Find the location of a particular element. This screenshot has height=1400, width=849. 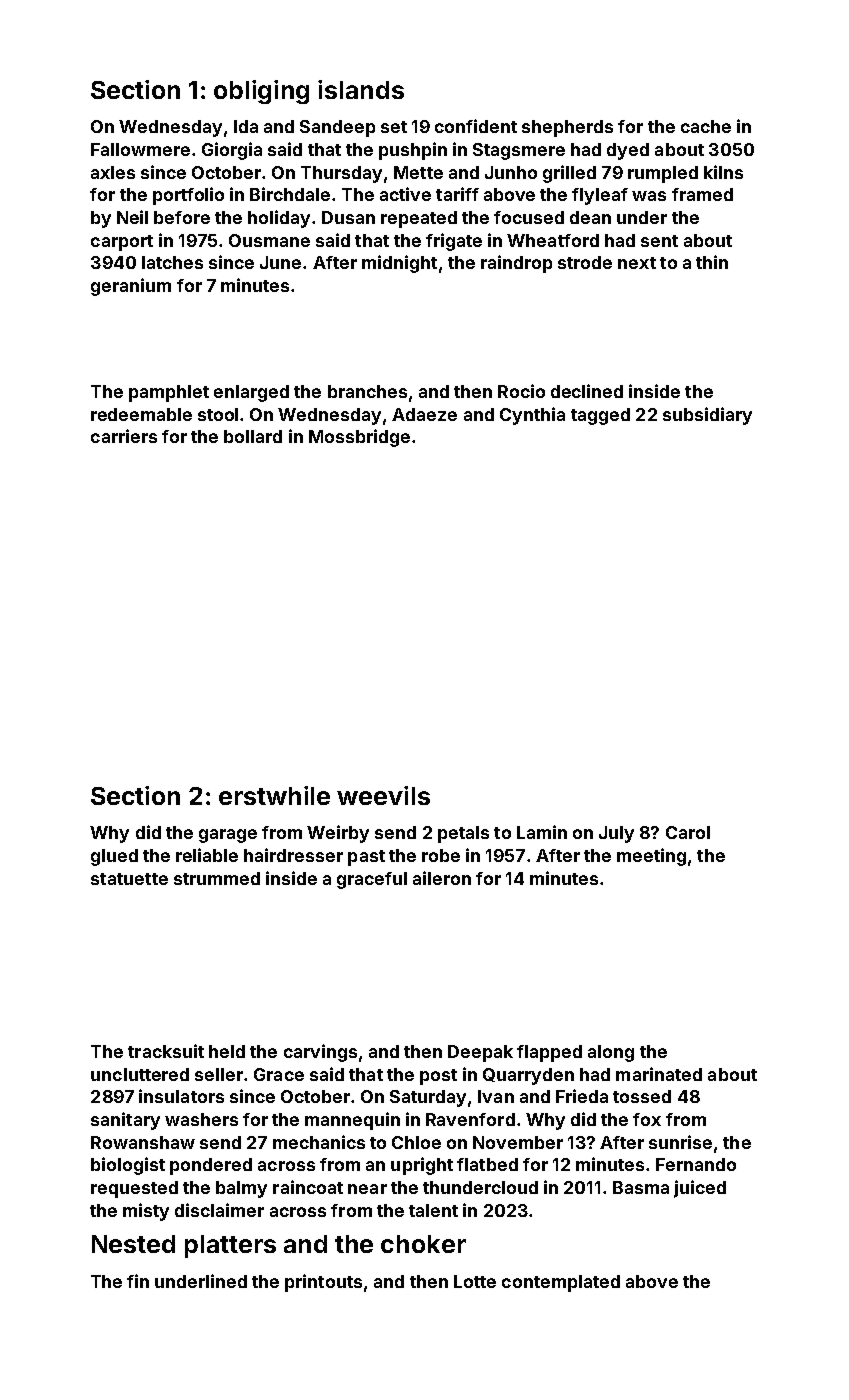

July is located at coordinates (616, 834).
